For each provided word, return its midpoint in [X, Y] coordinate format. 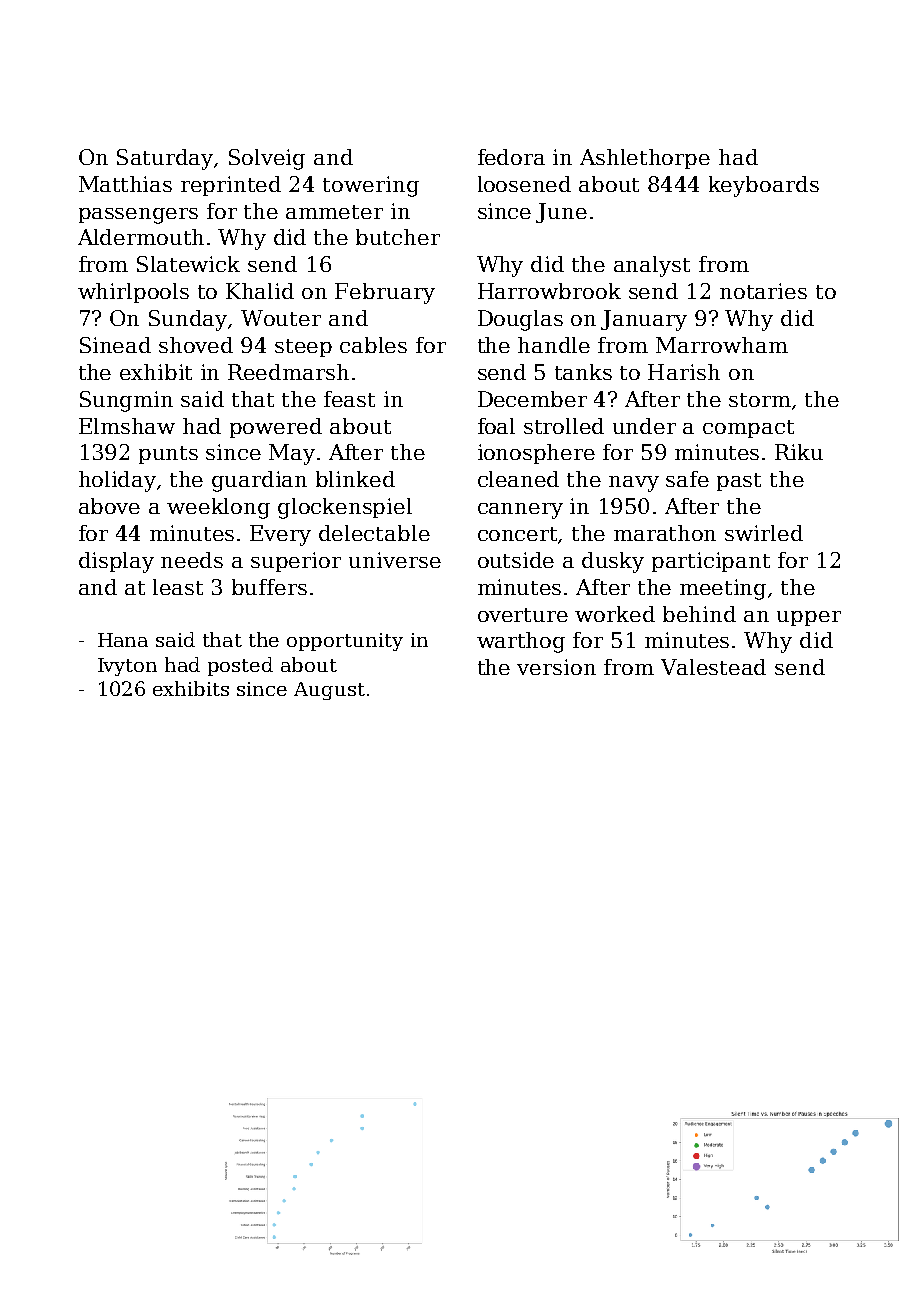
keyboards [764, 186]
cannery [520, 511]
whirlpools [133, 293]
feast [349, 399]
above [109, 506]
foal [496, 426]
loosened [524, 184]
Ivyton [127, 667]
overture [523, 615]
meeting [723, 589]
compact [748, 429]
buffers [269, 587]
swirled [764, 533]
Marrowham [722, 345]
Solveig [267, 159]
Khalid [260, 291]
